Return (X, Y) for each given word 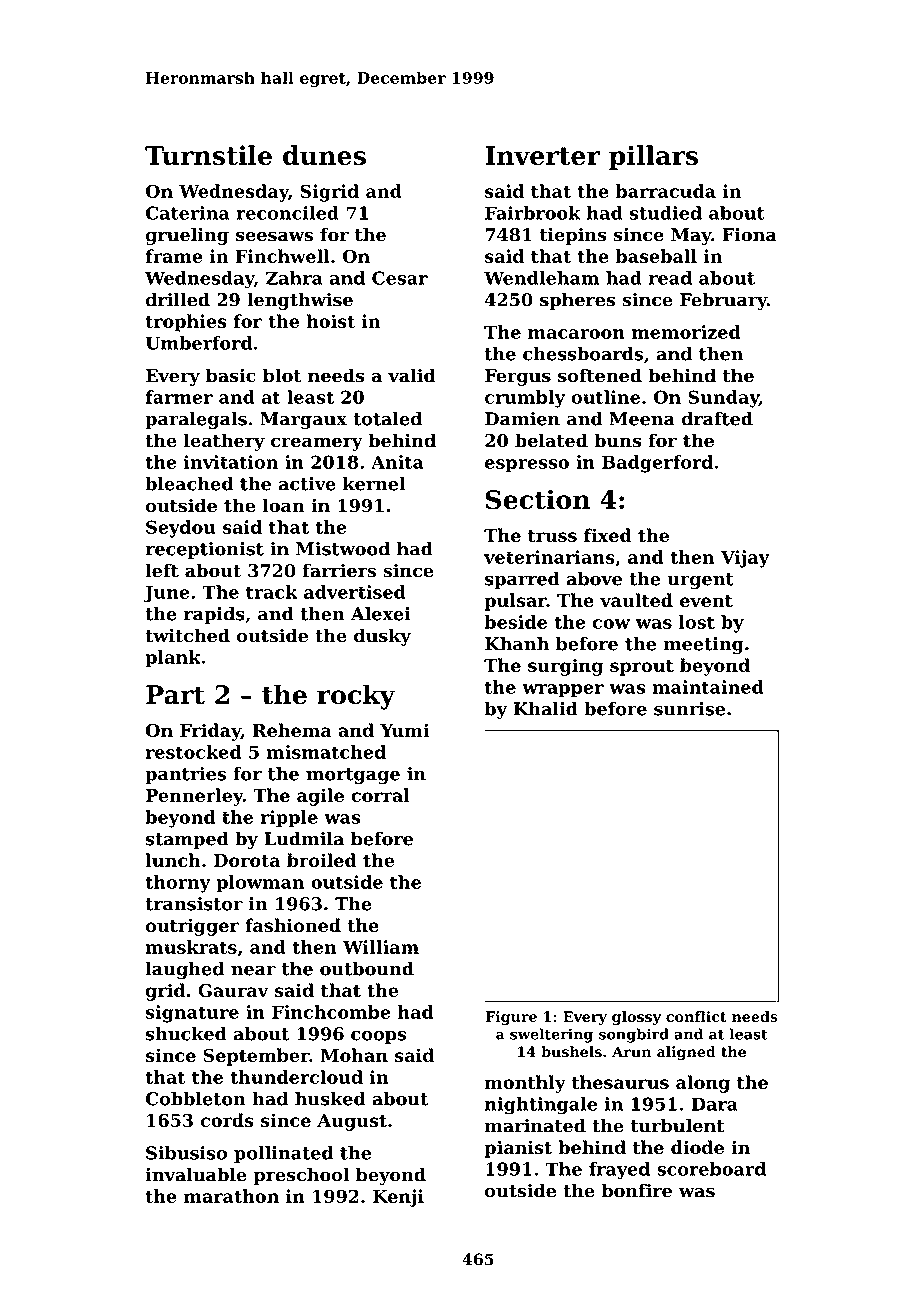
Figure (511, 1018)
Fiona (749, 235)
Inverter (542, 155)
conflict (696, 1016)
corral (380, 795)
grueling (187, 236)
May (691, 236)
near (253, 971)
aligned (686, 1053)
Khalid (546, 709)
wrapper (563, 691)
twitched (187, 635)
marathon (231, 1196)
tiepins (573, 236)
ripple (289, 819)
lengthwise (300, 301)
